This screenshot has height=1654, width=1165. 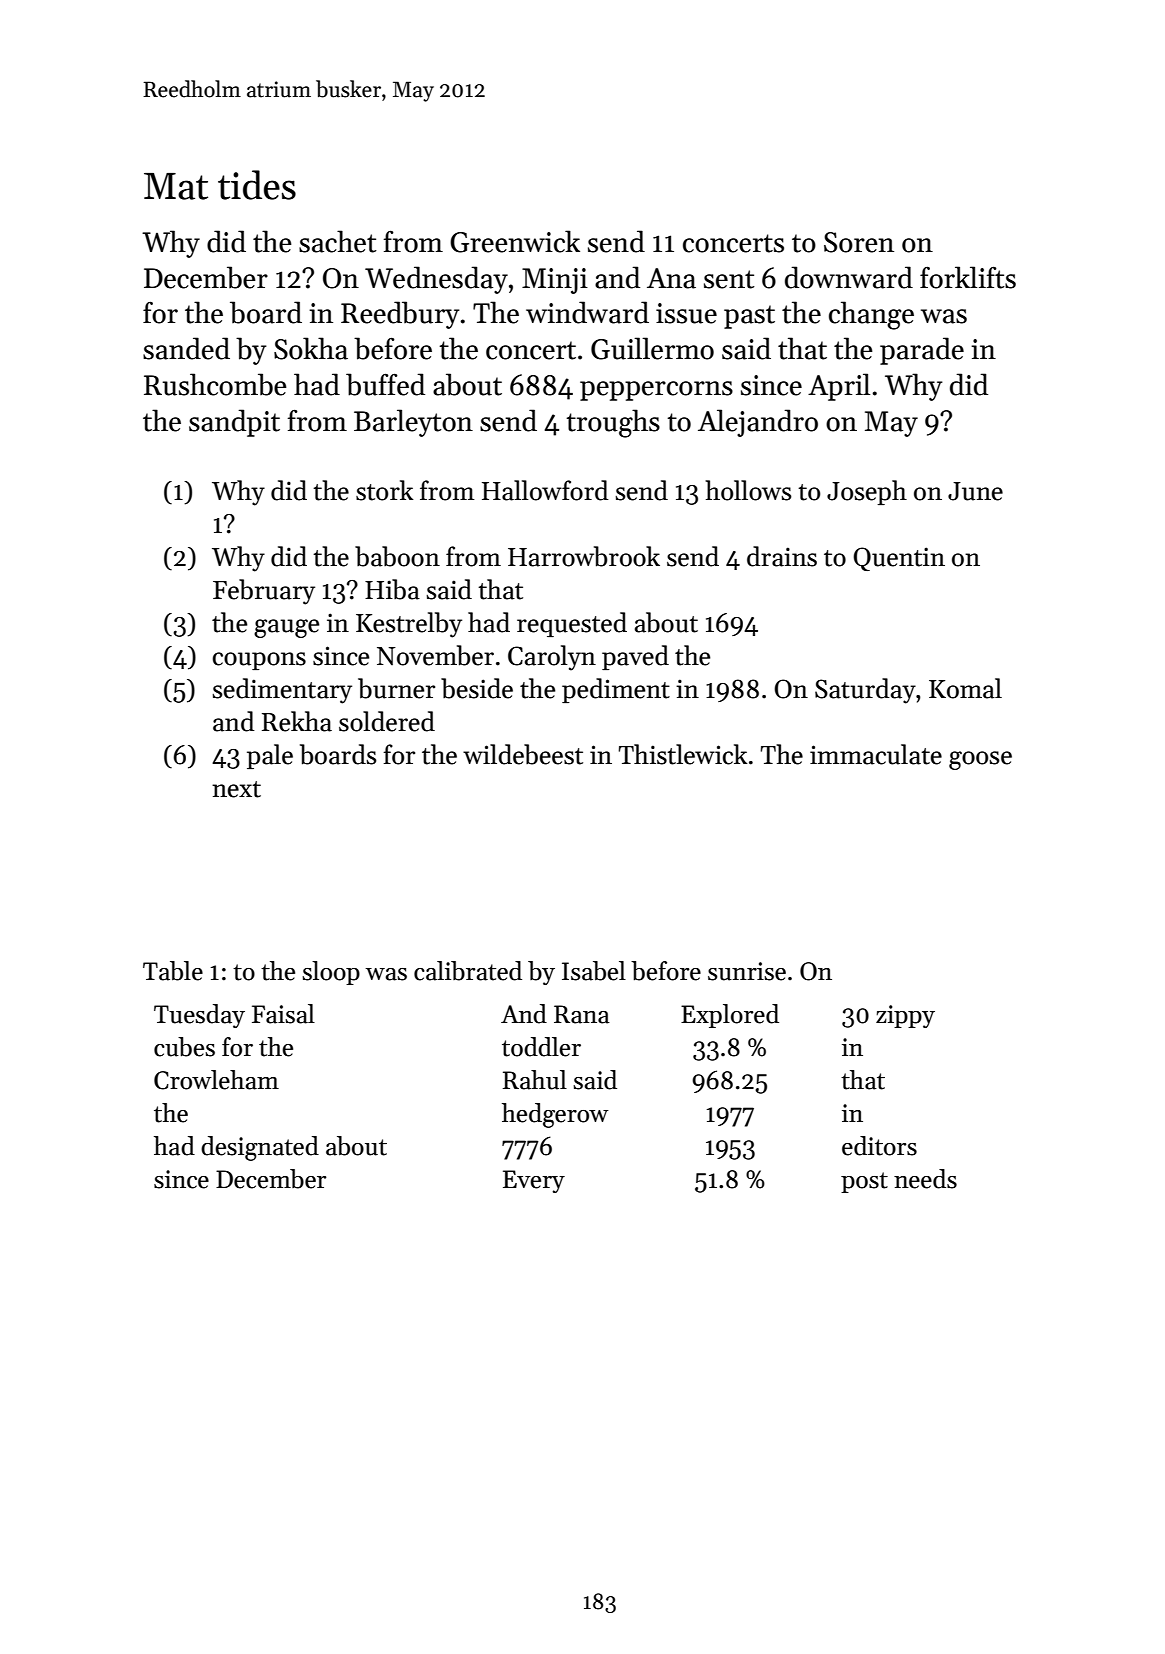 I want to click on Rana, so click(x=582, y=1014).
